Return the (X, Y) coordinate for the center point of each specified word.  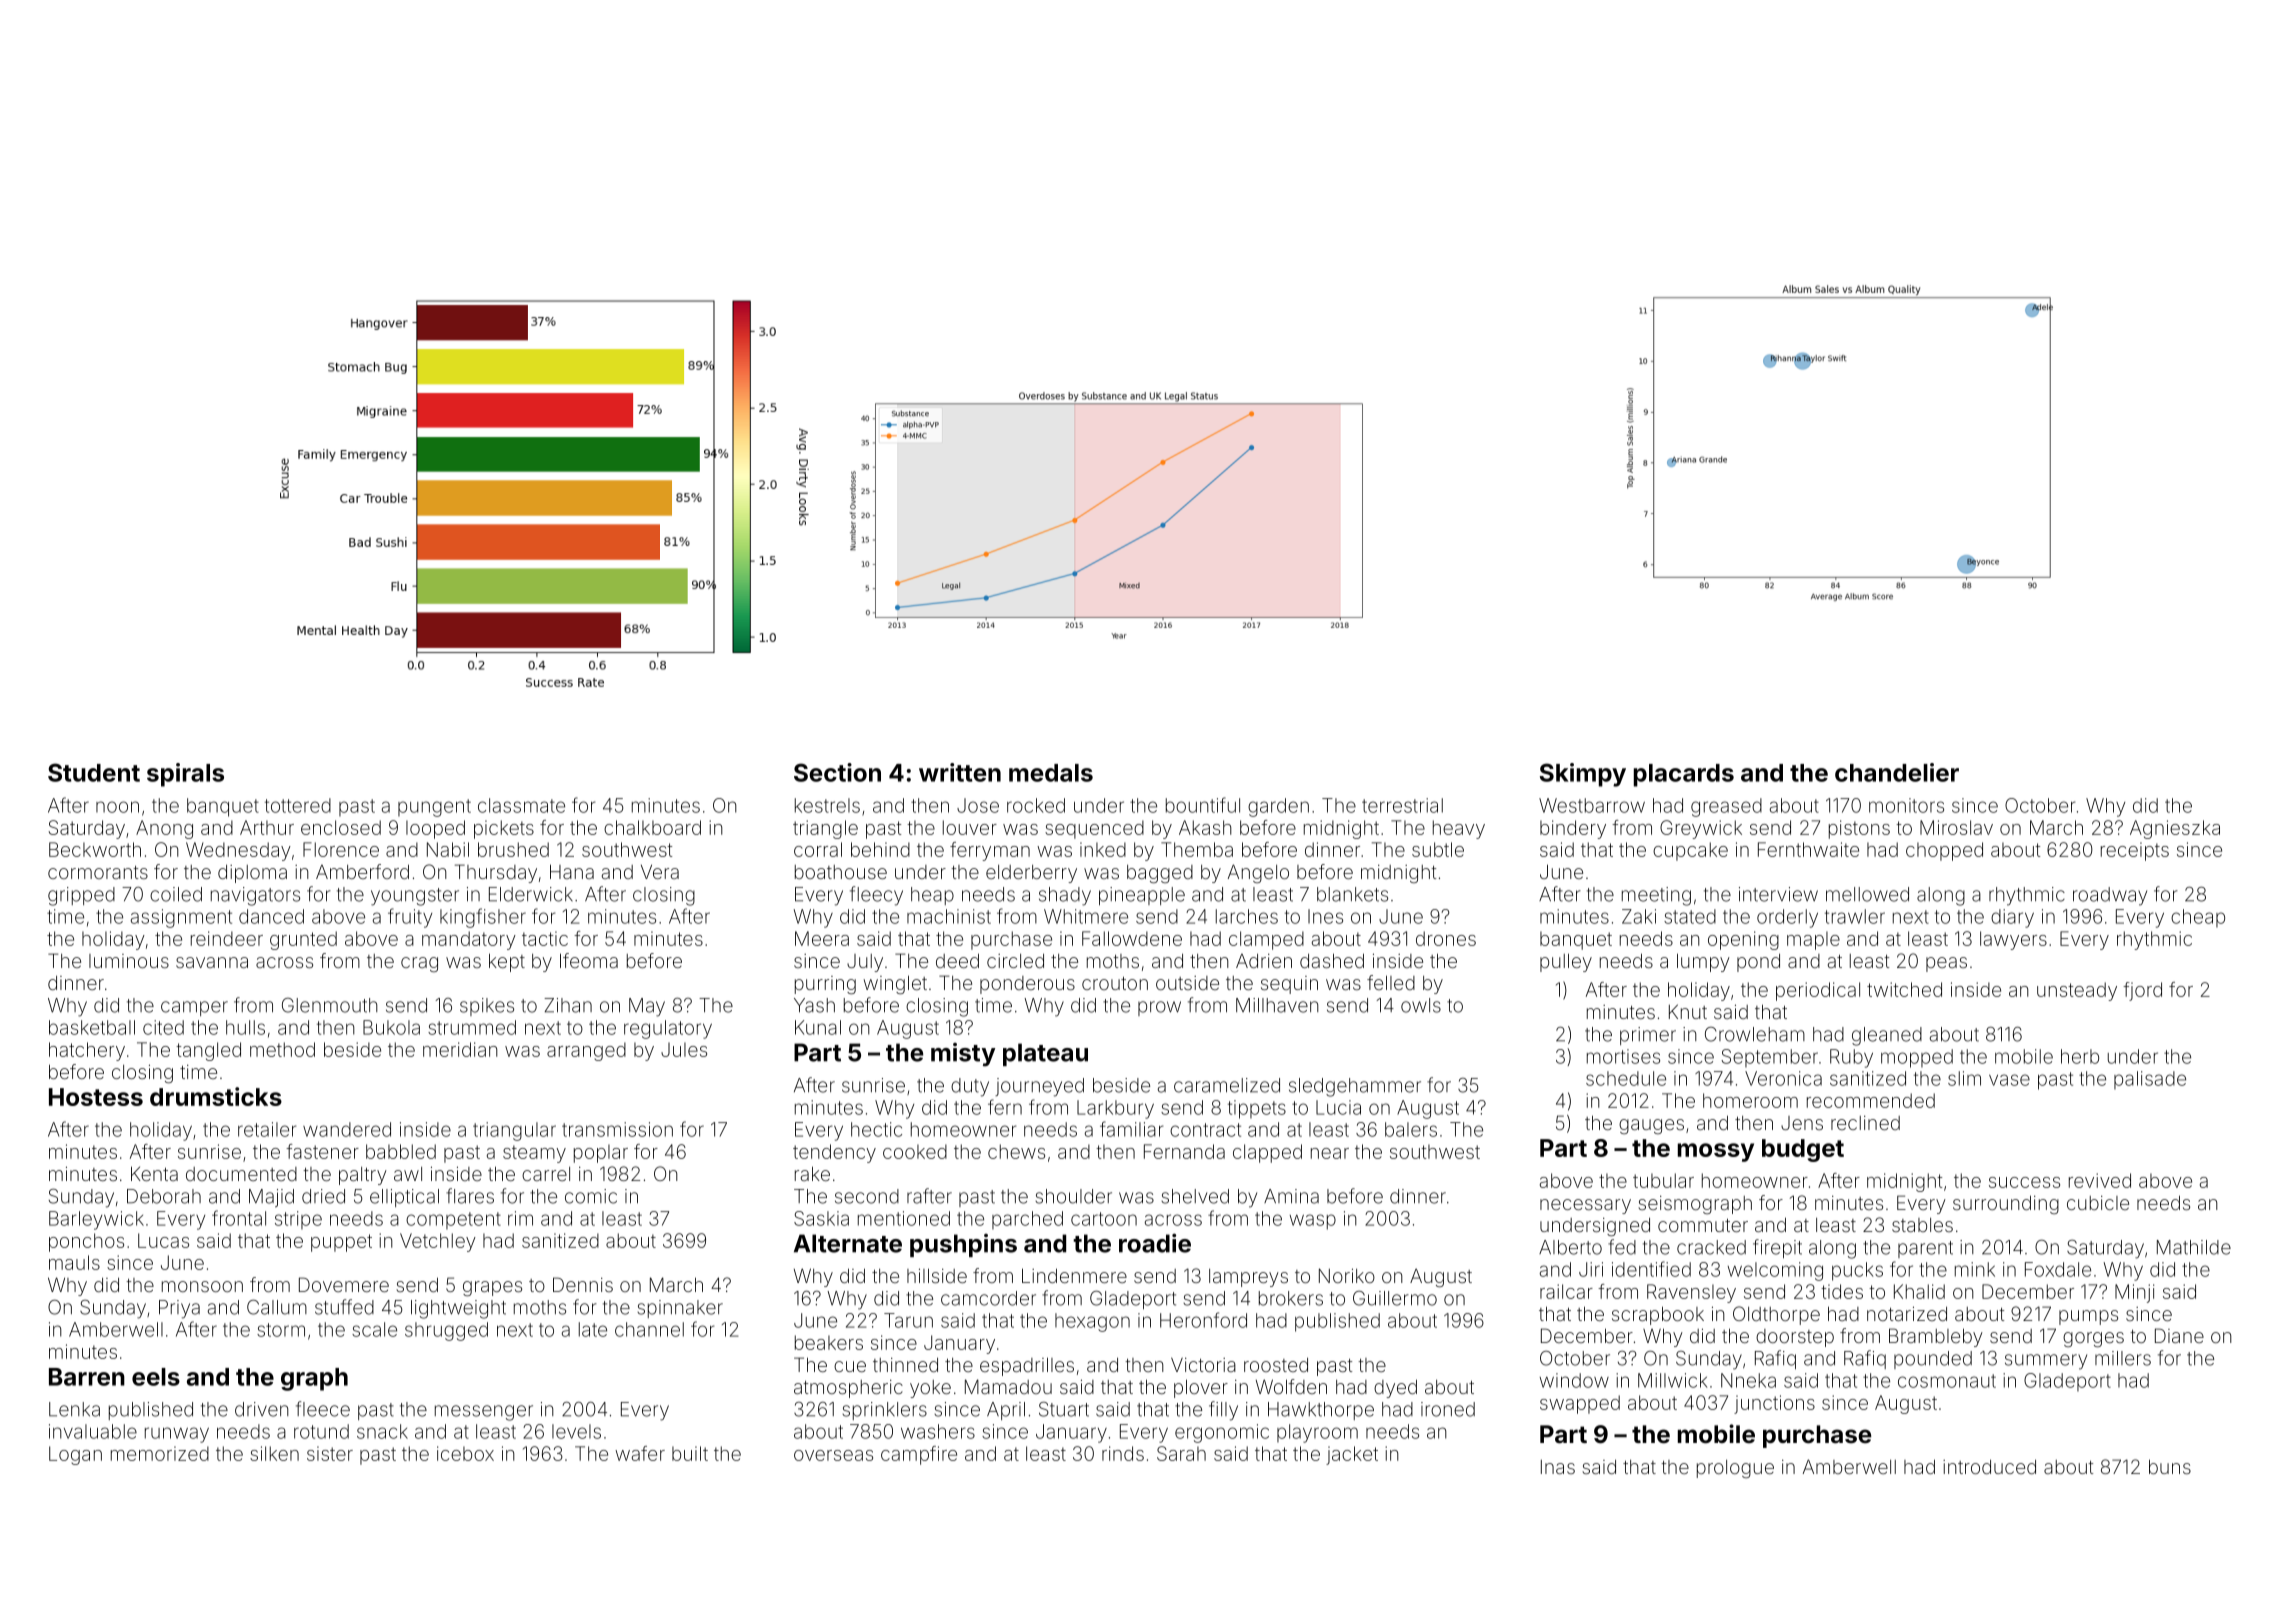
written (960, 772)
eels (156, 1377)
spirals (185, 775)
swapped (1580, 1404)
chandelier (1897, 772)
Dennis (583, 1284)
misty (963, 1055)
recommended (1871, 1100)
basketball (92, 1027)
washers (938, 1431)
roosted (1276, 1365)
